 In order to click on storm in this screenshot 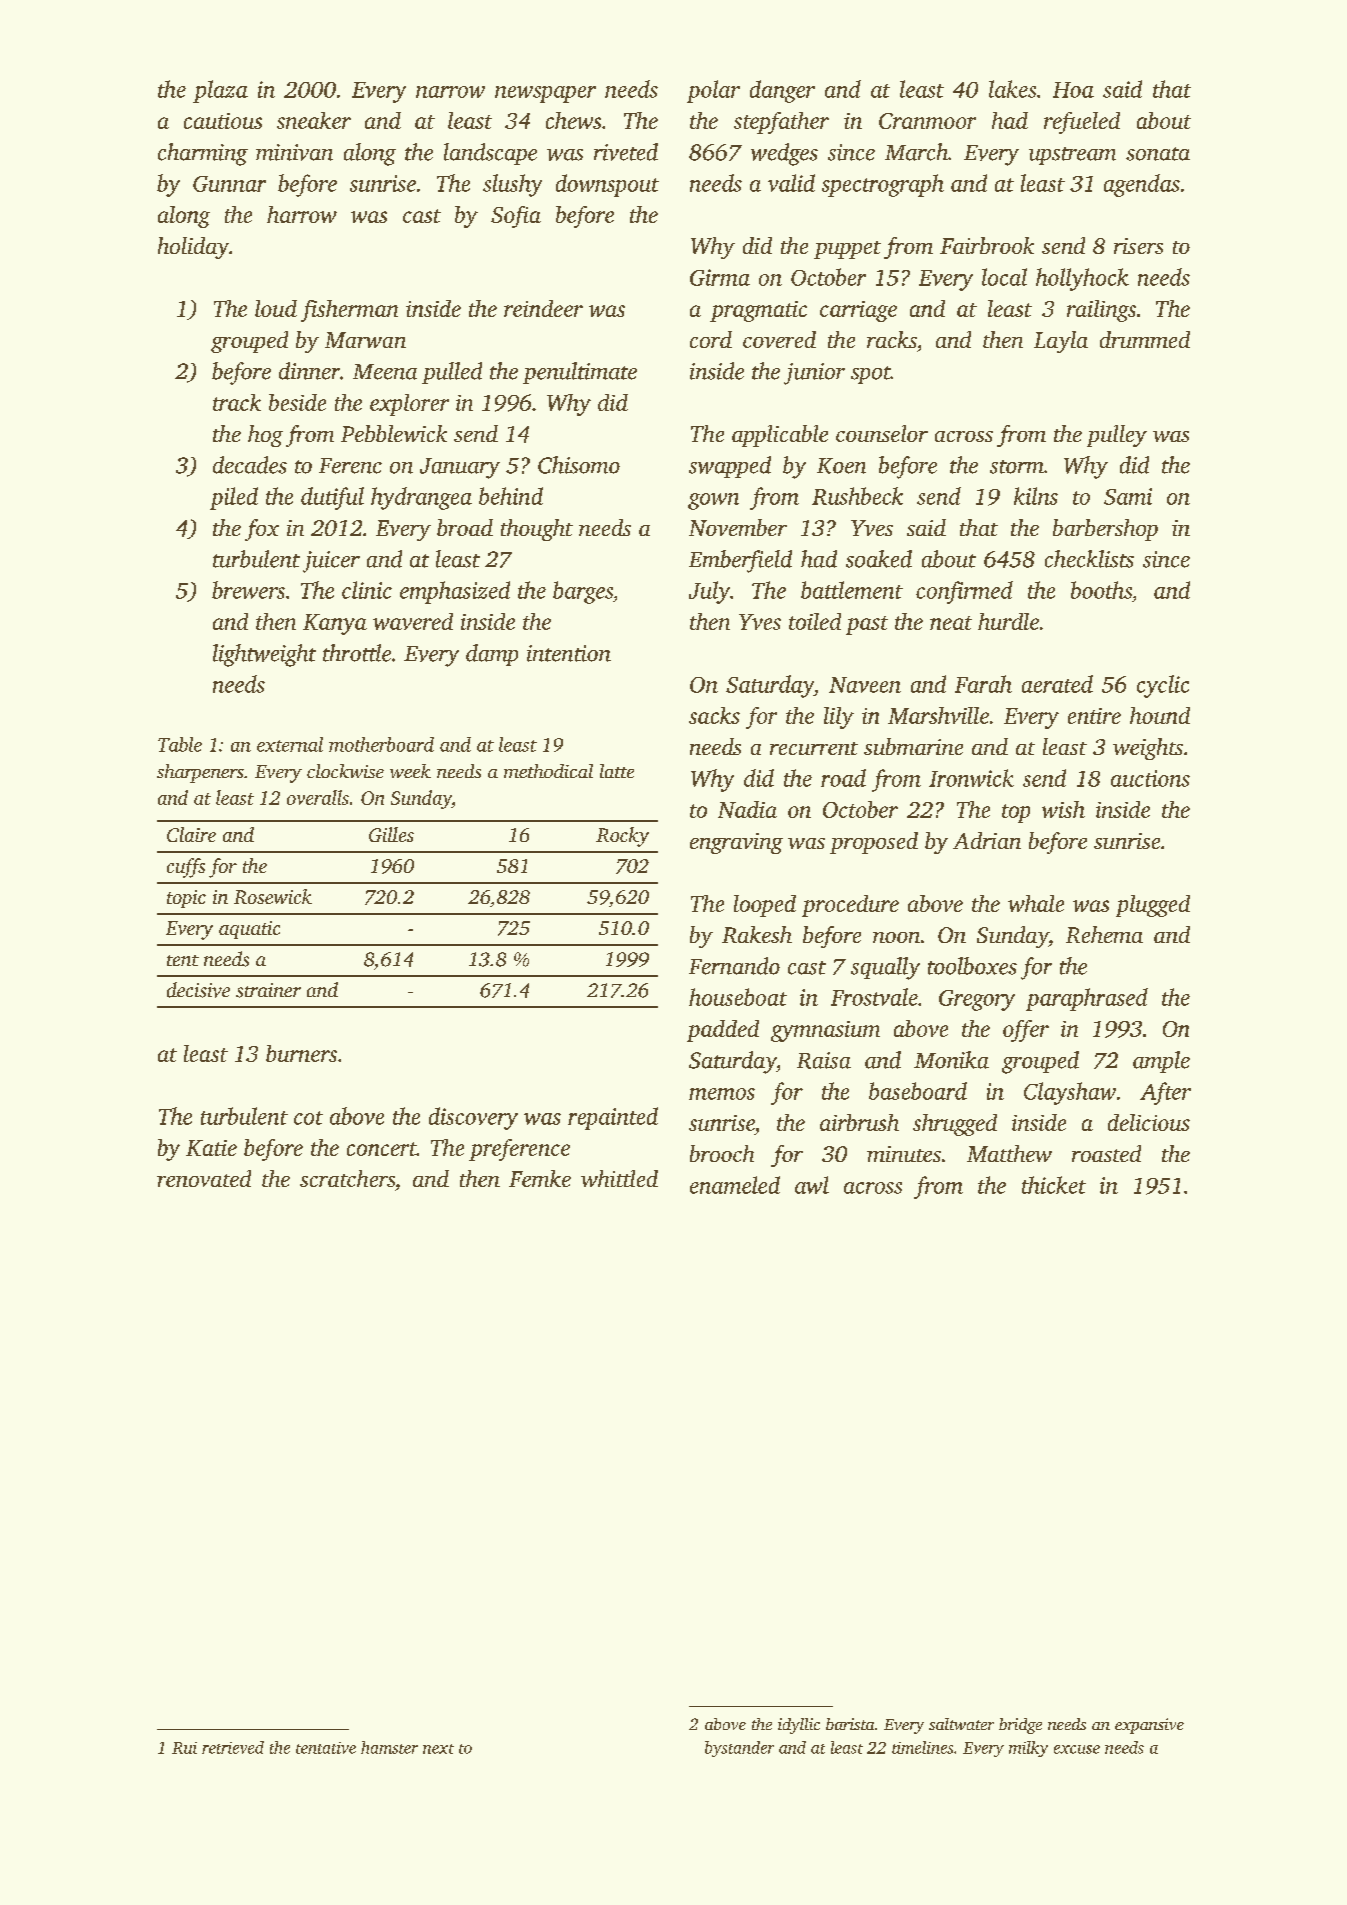, I will do `click(1017, 467)`.
